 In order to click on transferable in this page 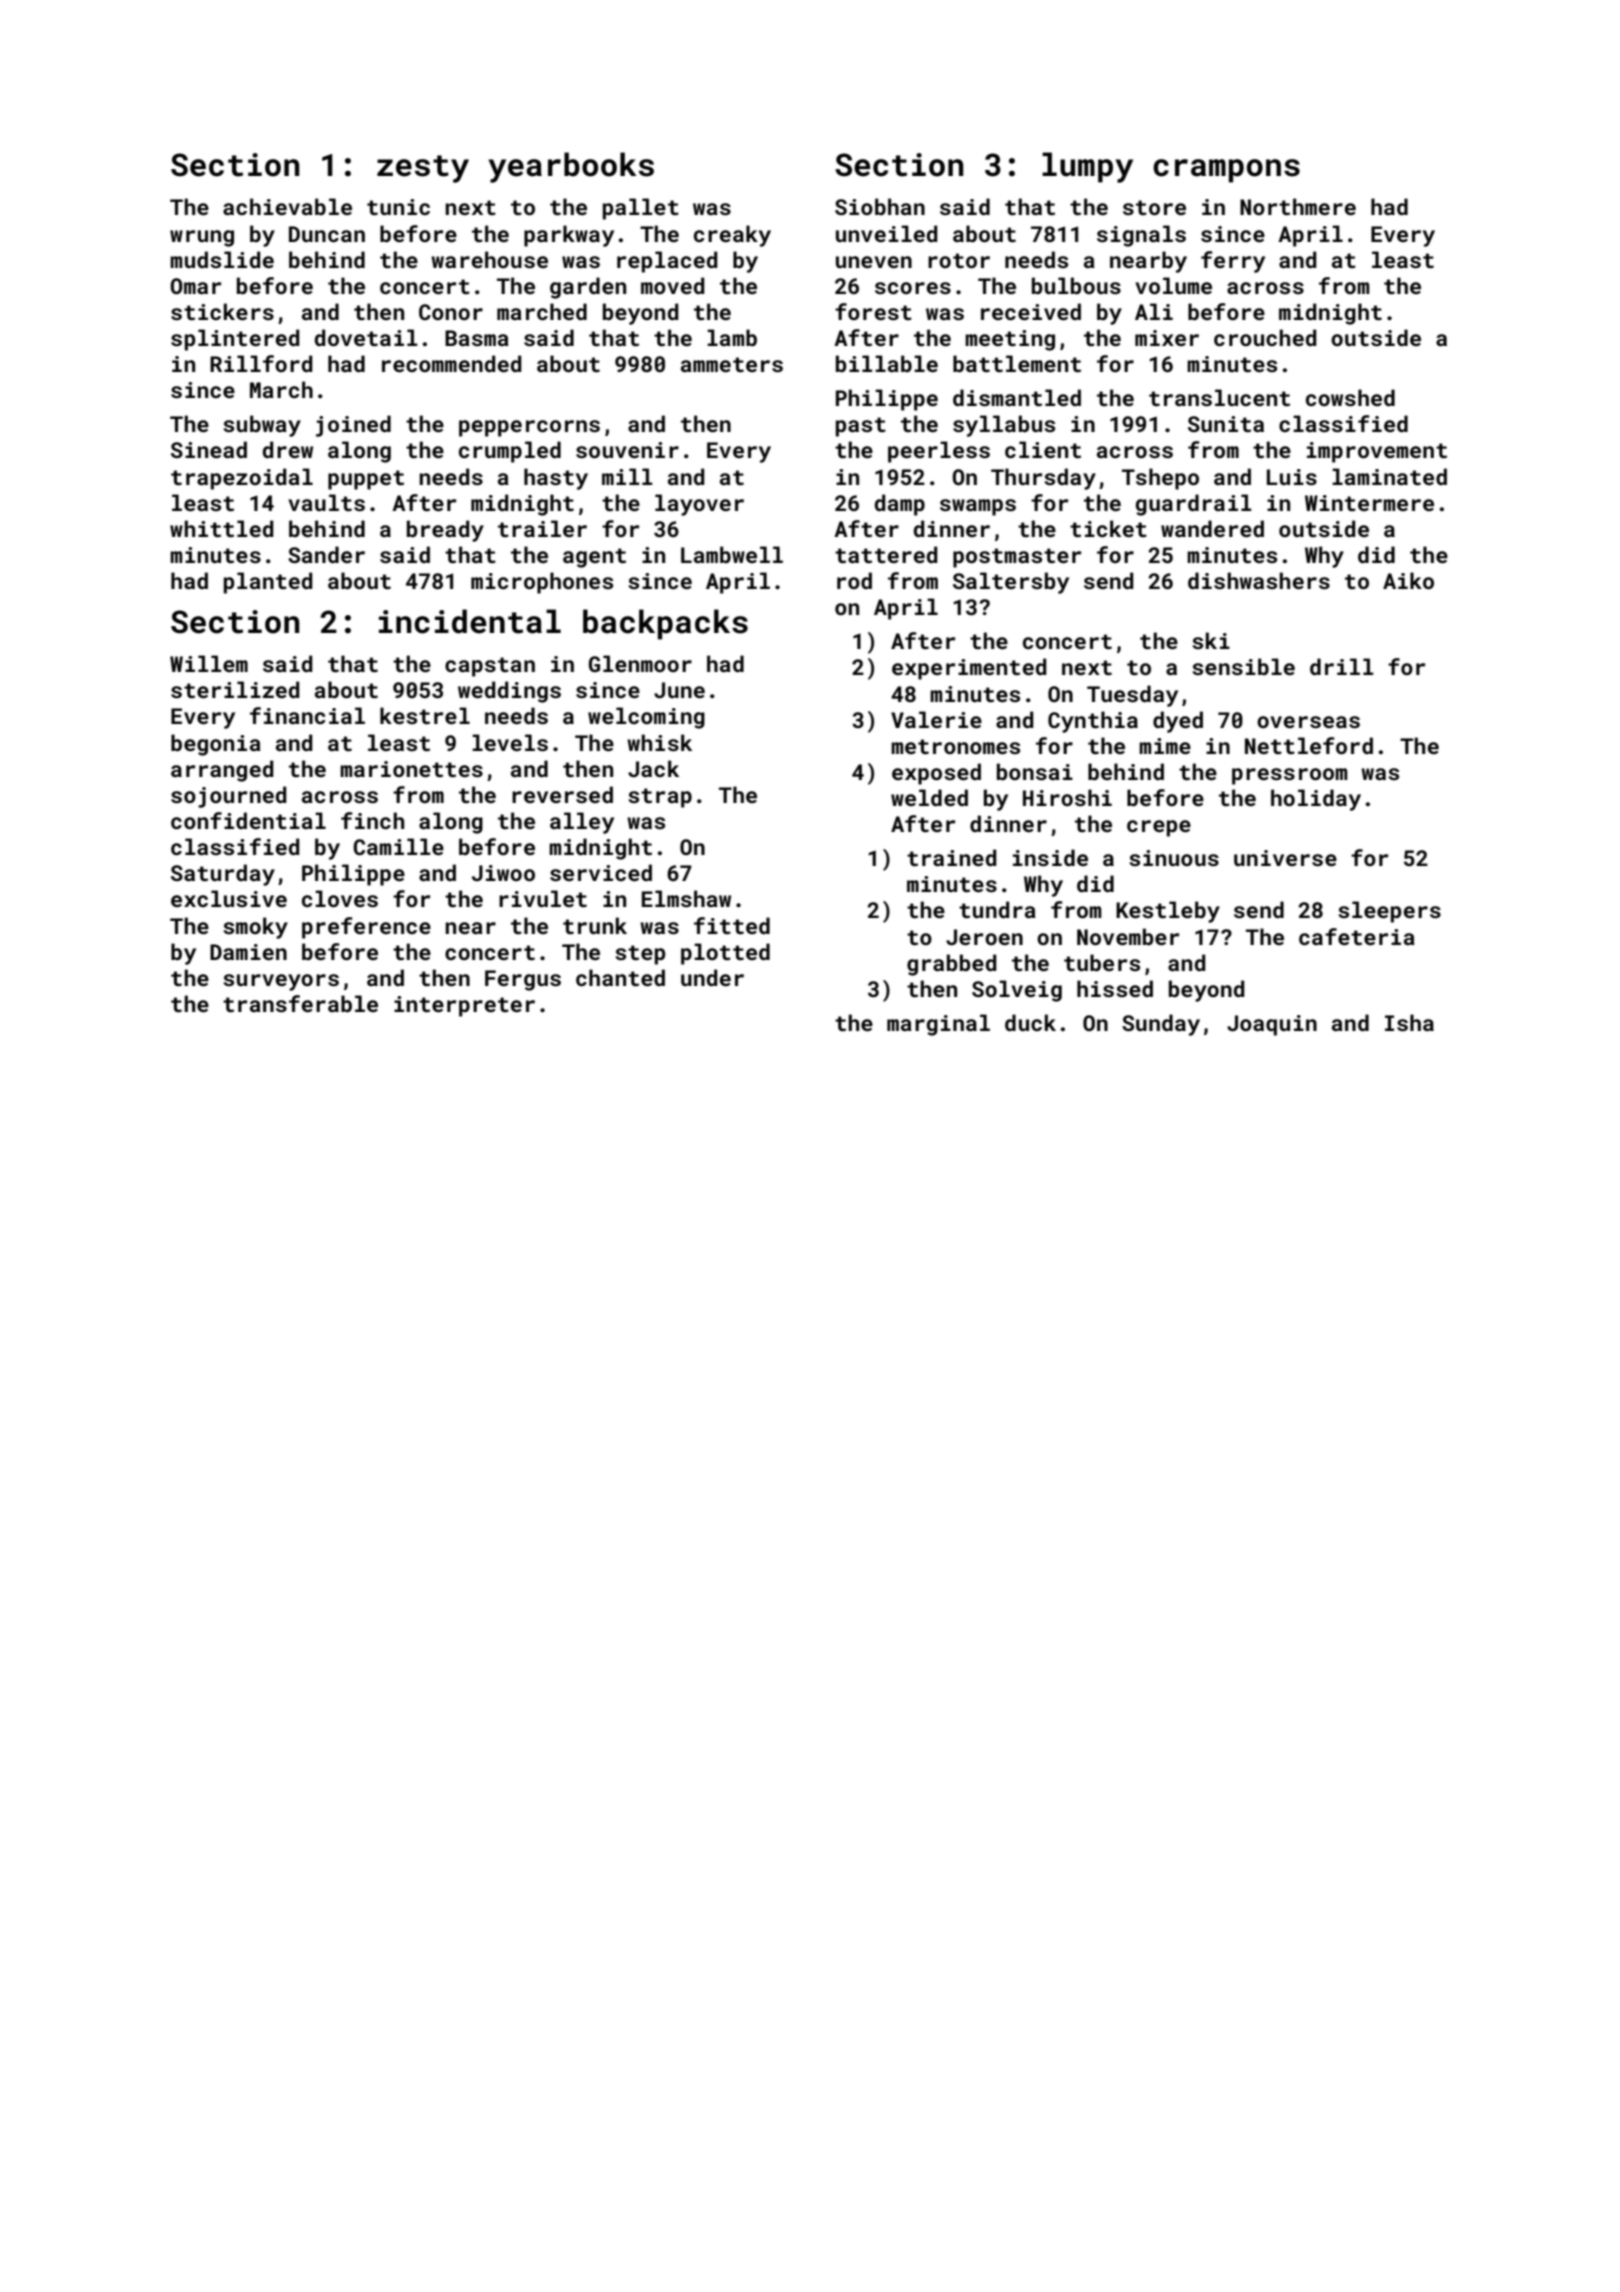, I will do `click(300, 1003)`.
